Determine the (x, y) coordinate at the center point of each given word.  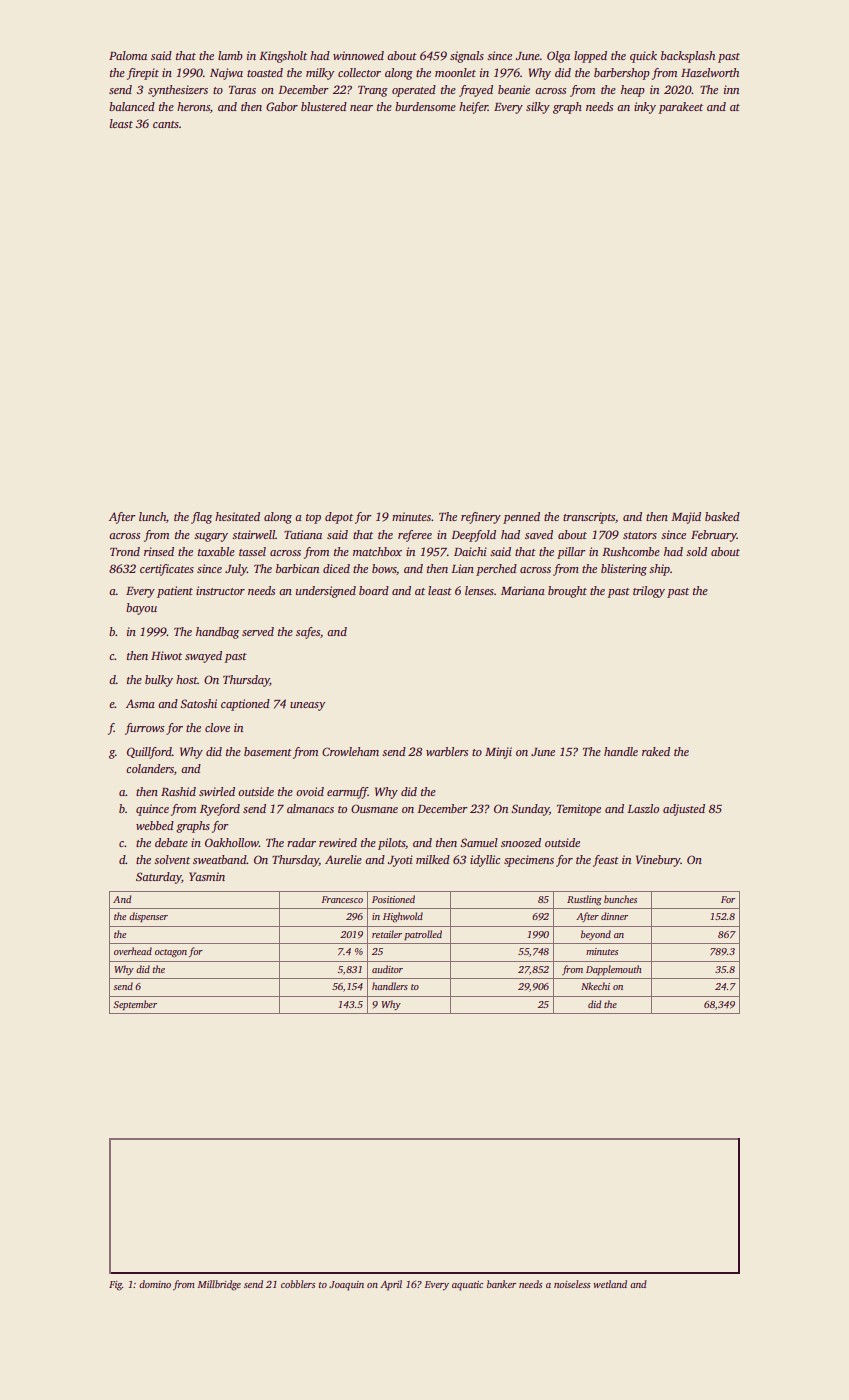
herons (193, 106)
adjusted (684, 810)
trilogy (649, 592)
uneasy (307, 706)
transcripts (589, 518)
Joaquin (346, 1286)
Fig (115, 1286)
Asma (140, 703)
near (361, 108)
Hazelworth (710, 72)
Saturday (158, 878)
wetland (610, 1284)
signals (467, 57)
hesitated (237, 516)
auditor (387, 969)
